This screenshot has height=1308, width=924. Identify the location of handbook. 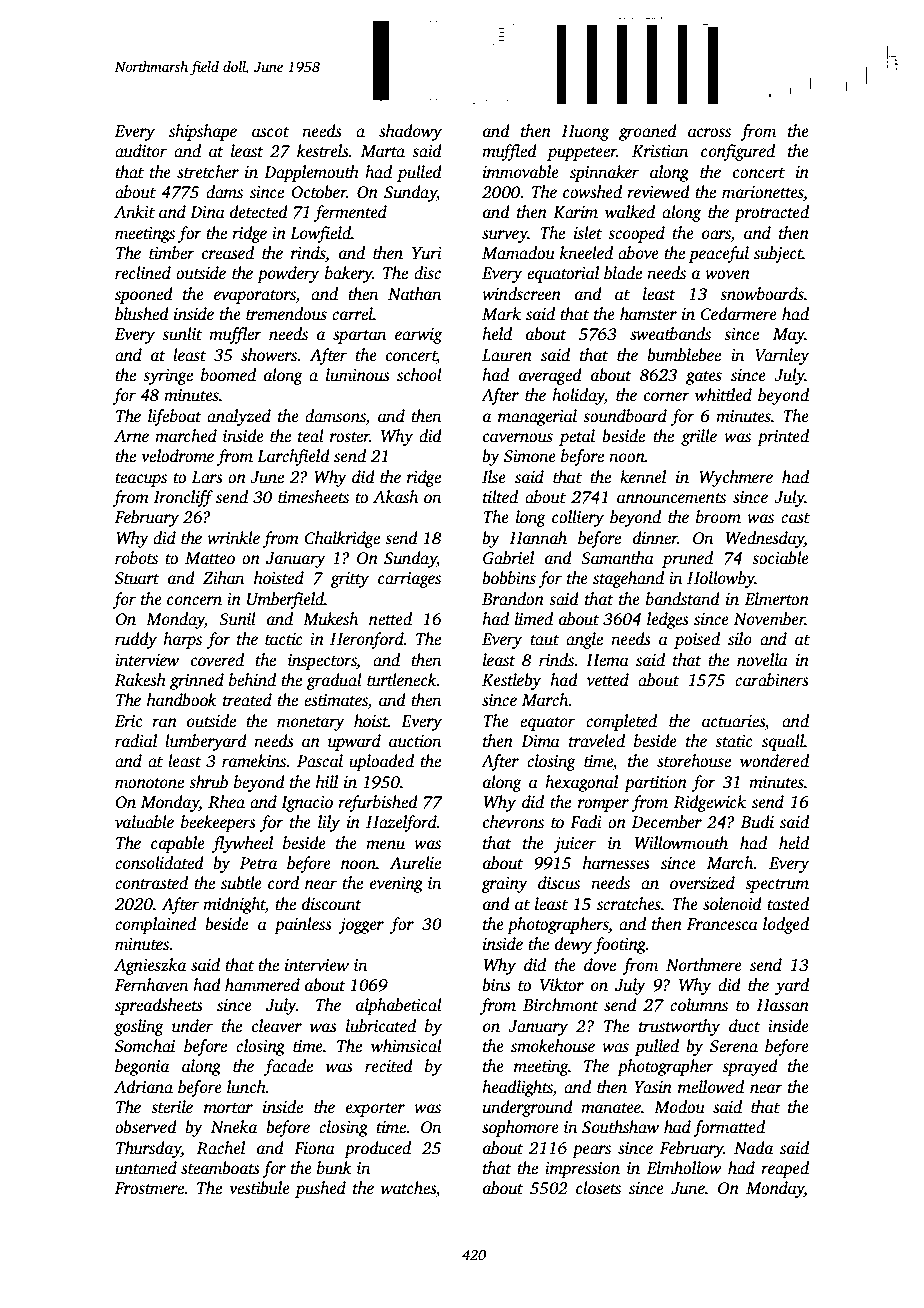
(182, 700).
